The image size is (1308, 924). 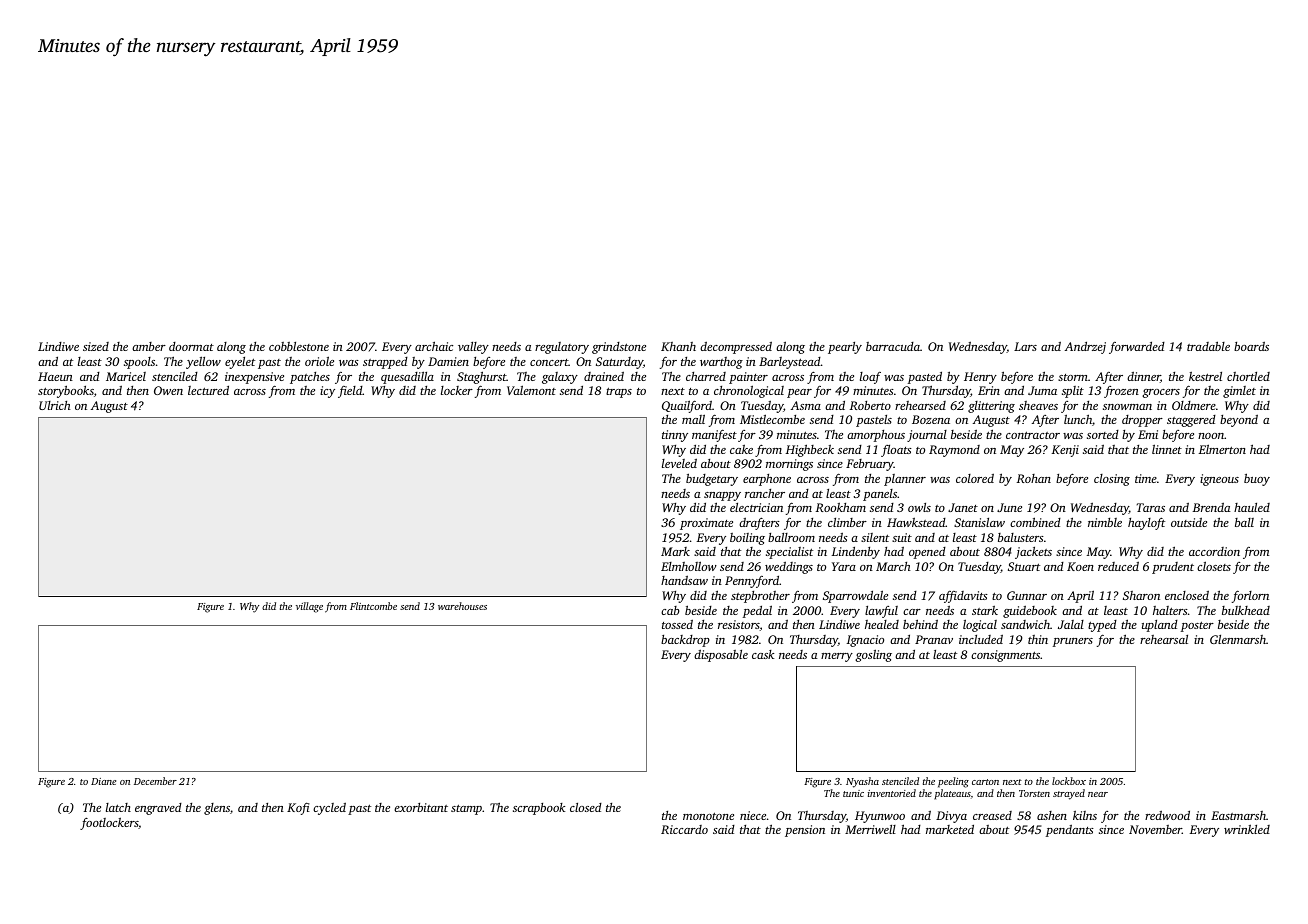 I want to click on gimlet, so click(x=1239, y=392).
